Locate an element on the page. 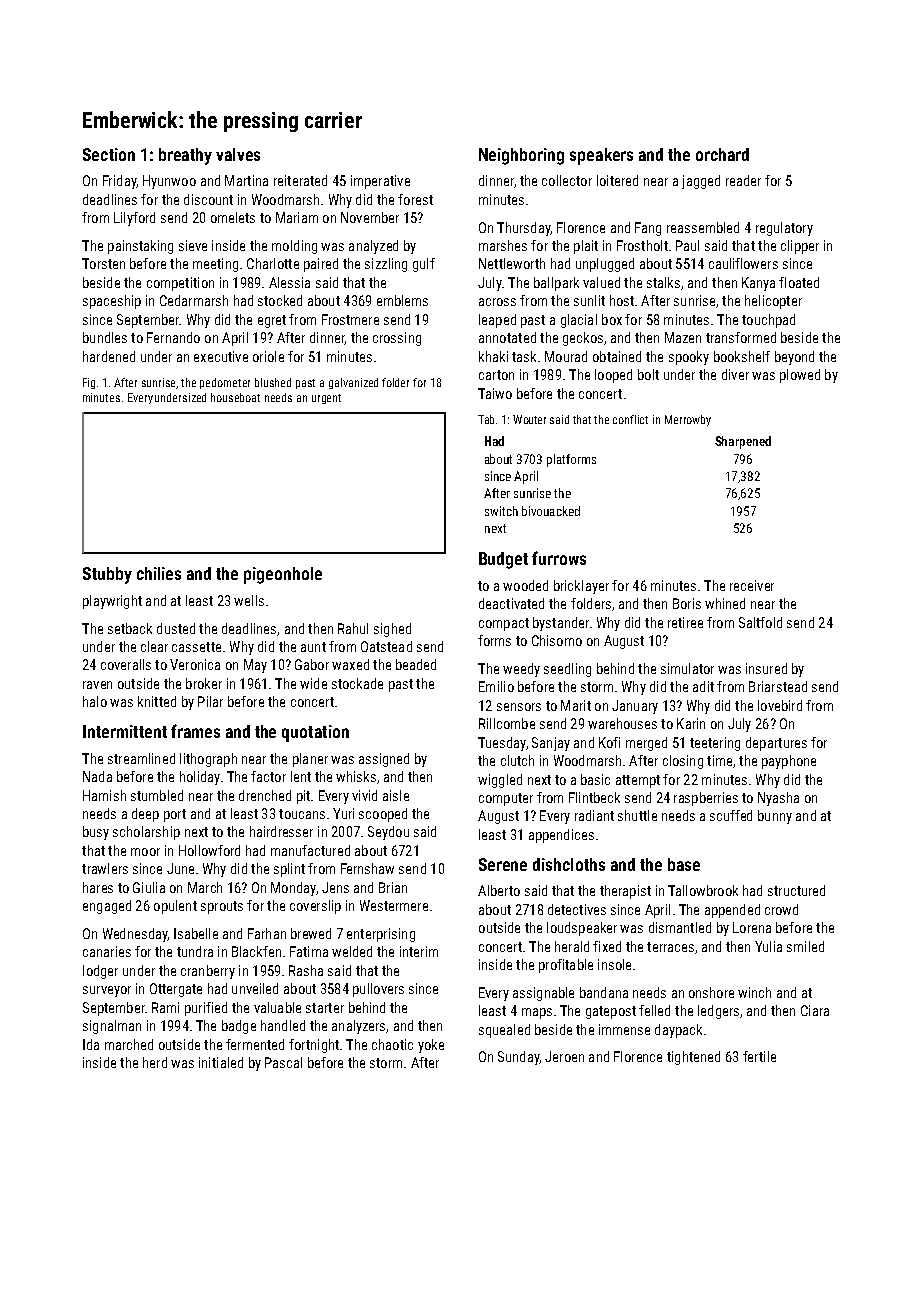  time is located at coordinates (719, 760).
